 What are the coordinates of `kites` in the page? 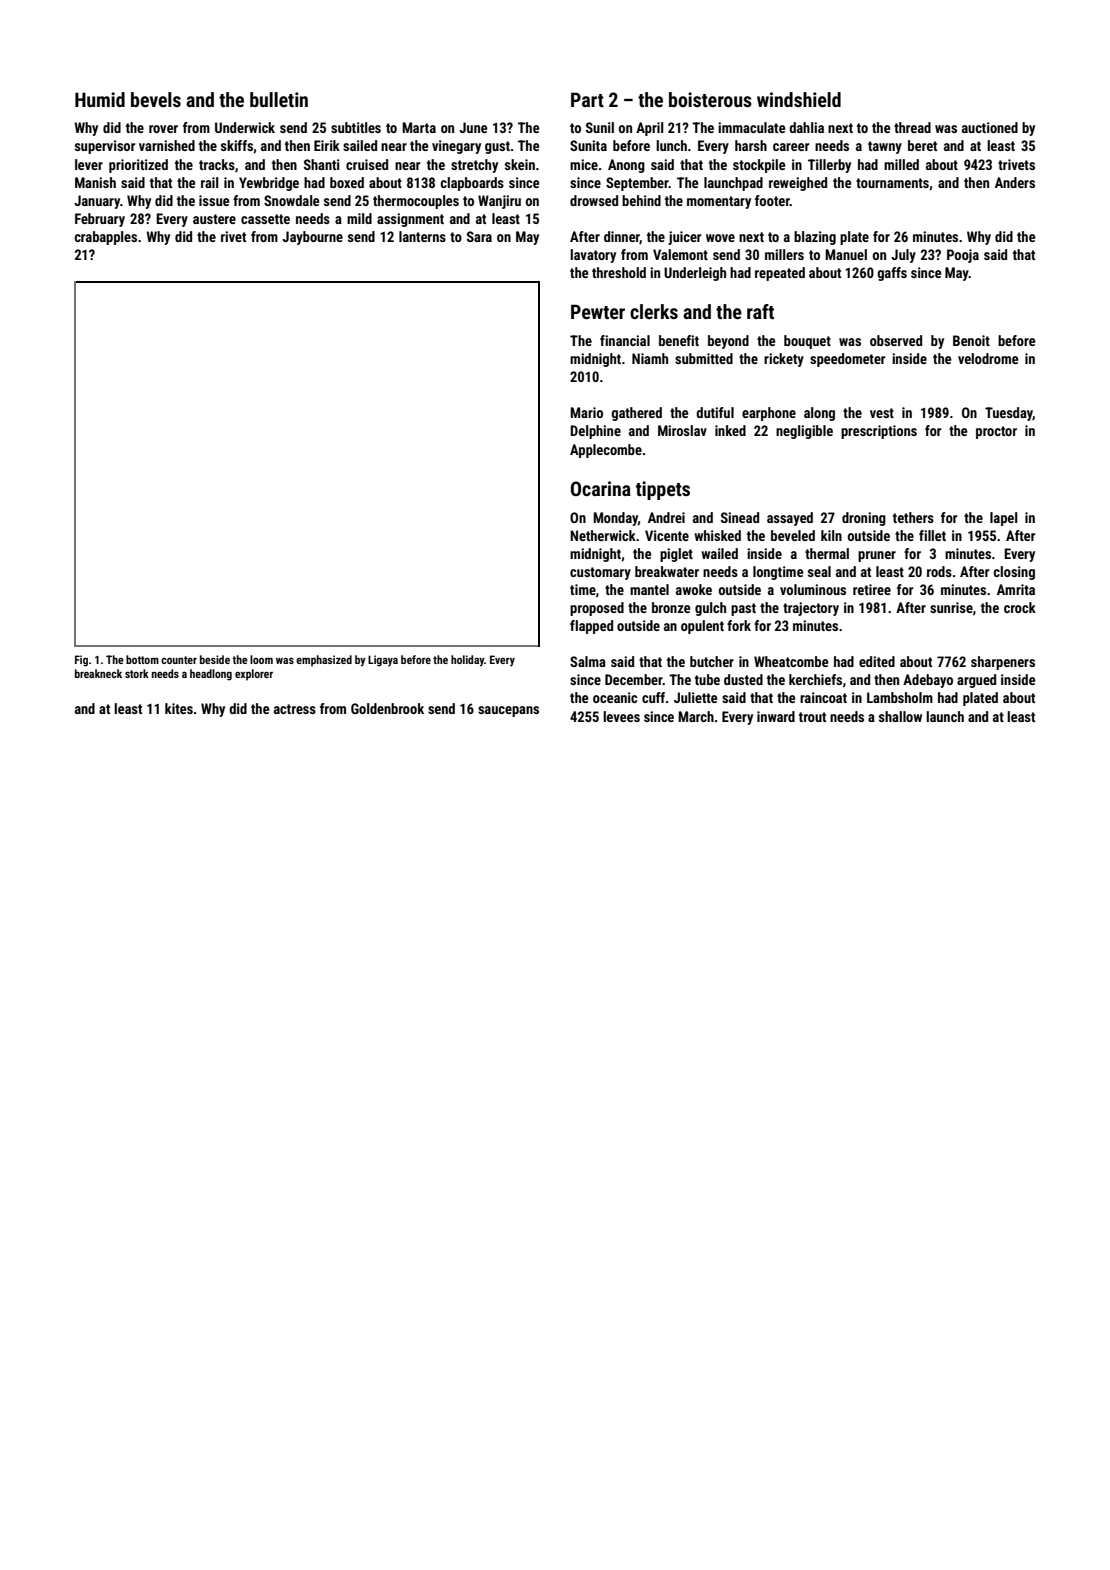 It's located at (179, 708).
